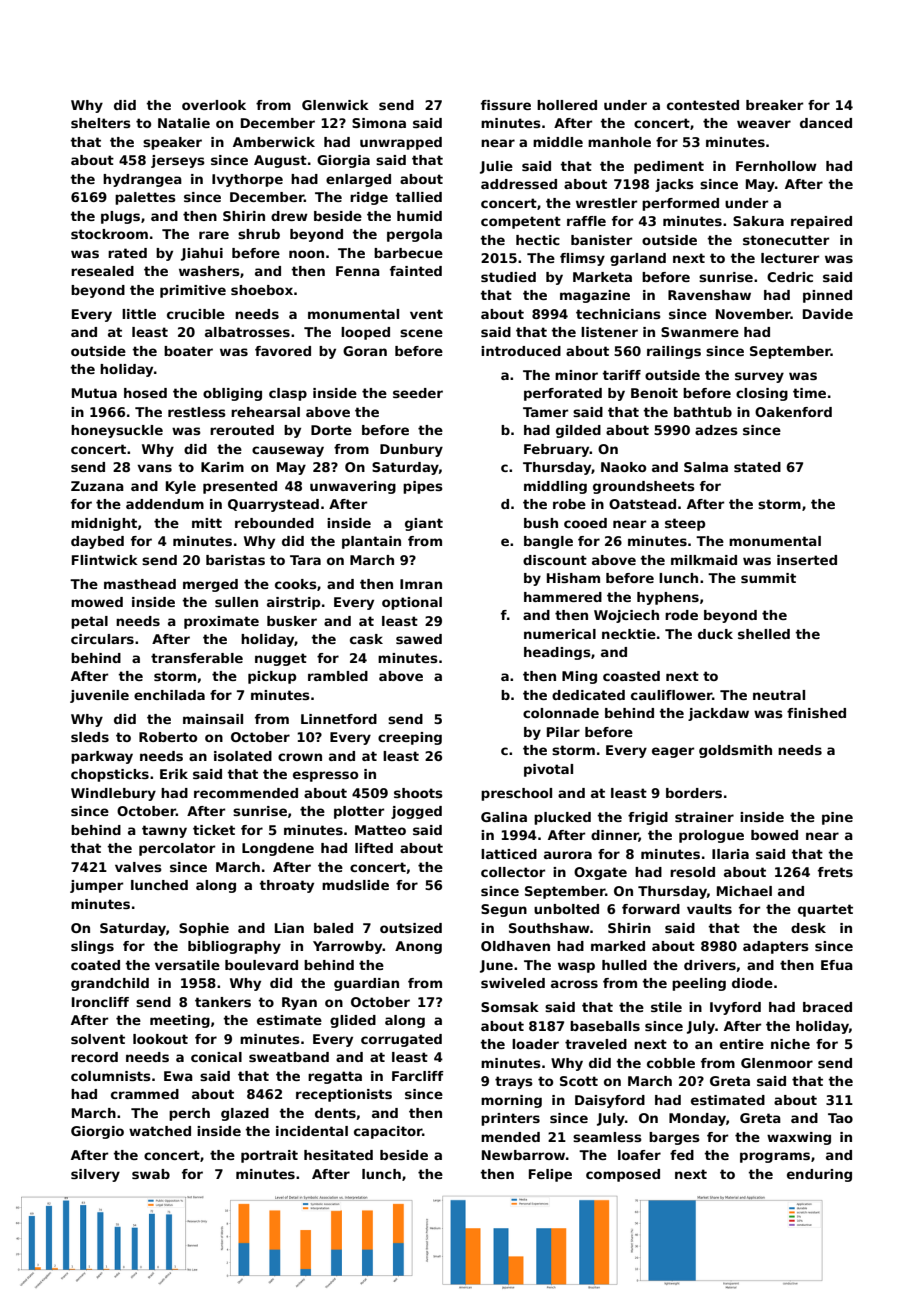 The width and height of the screenshot is (924, 1308). What do you see at coordinates (214, 105) in the screenshot?
I see `overlook` at bounding box center [214, 105].
